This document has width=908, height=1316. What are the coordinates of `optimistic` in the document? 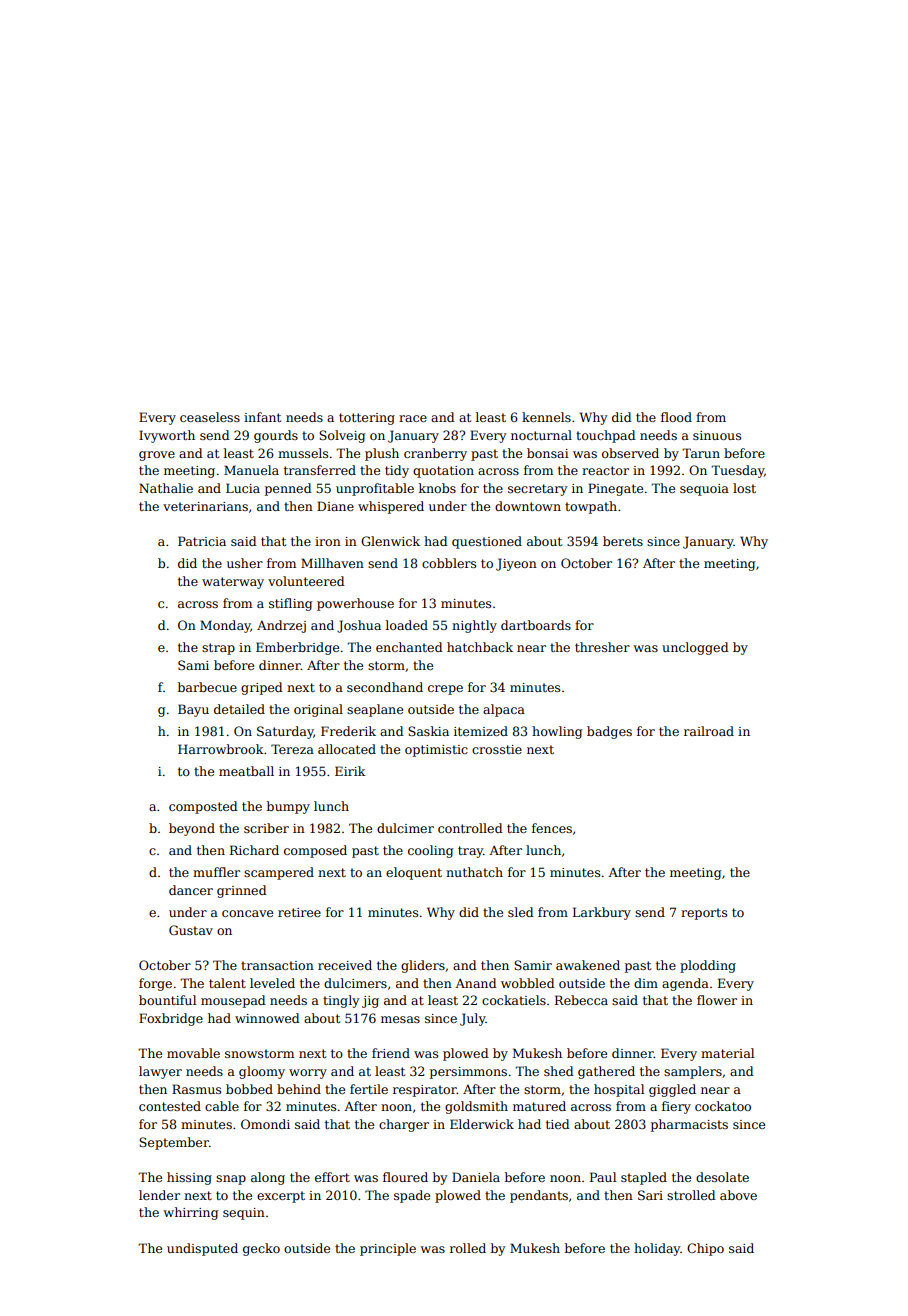 It's located at (436, 751).
